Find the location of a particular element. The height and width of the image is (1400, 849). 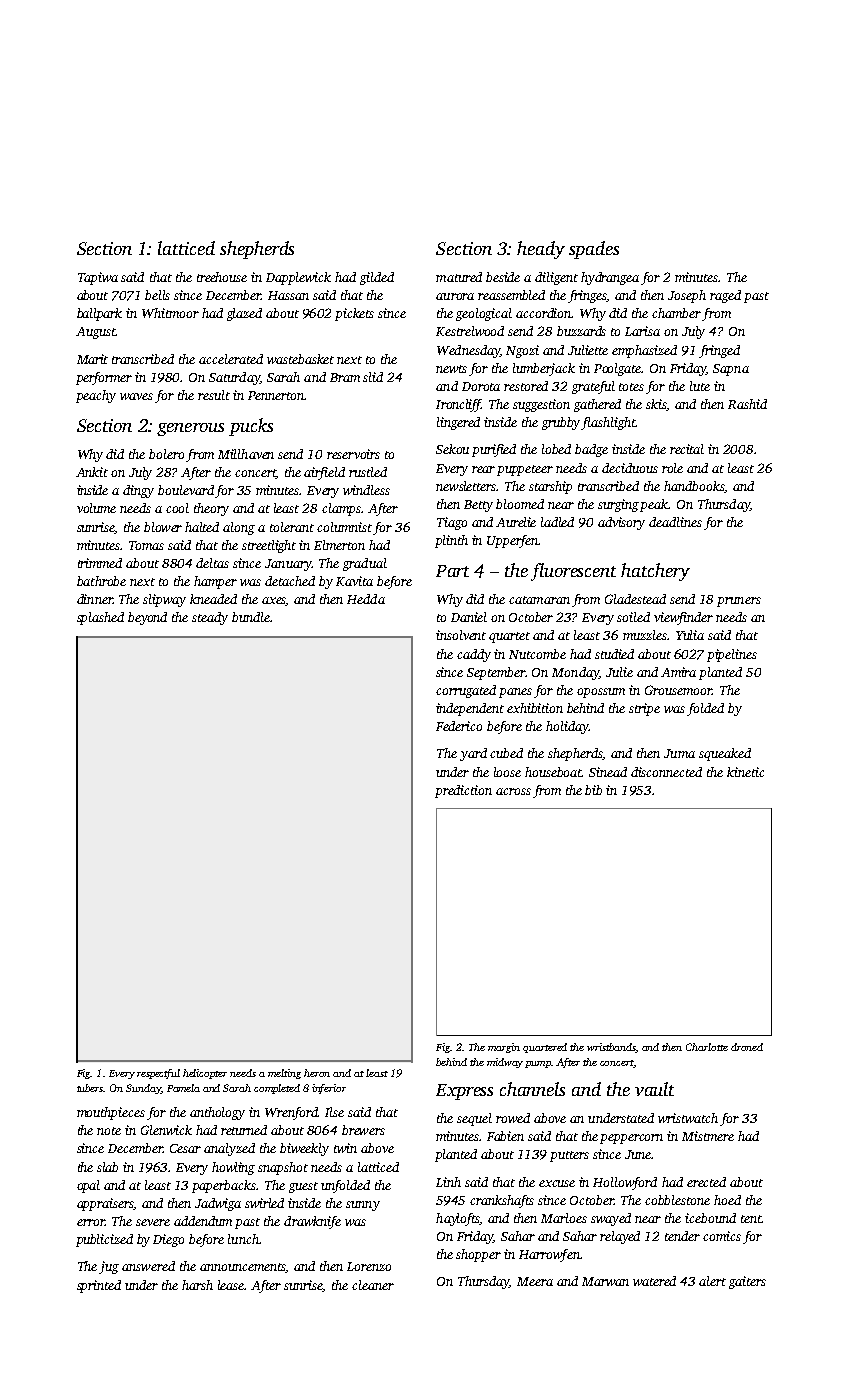

Charlotte is located at coordinates (707, 1047).
